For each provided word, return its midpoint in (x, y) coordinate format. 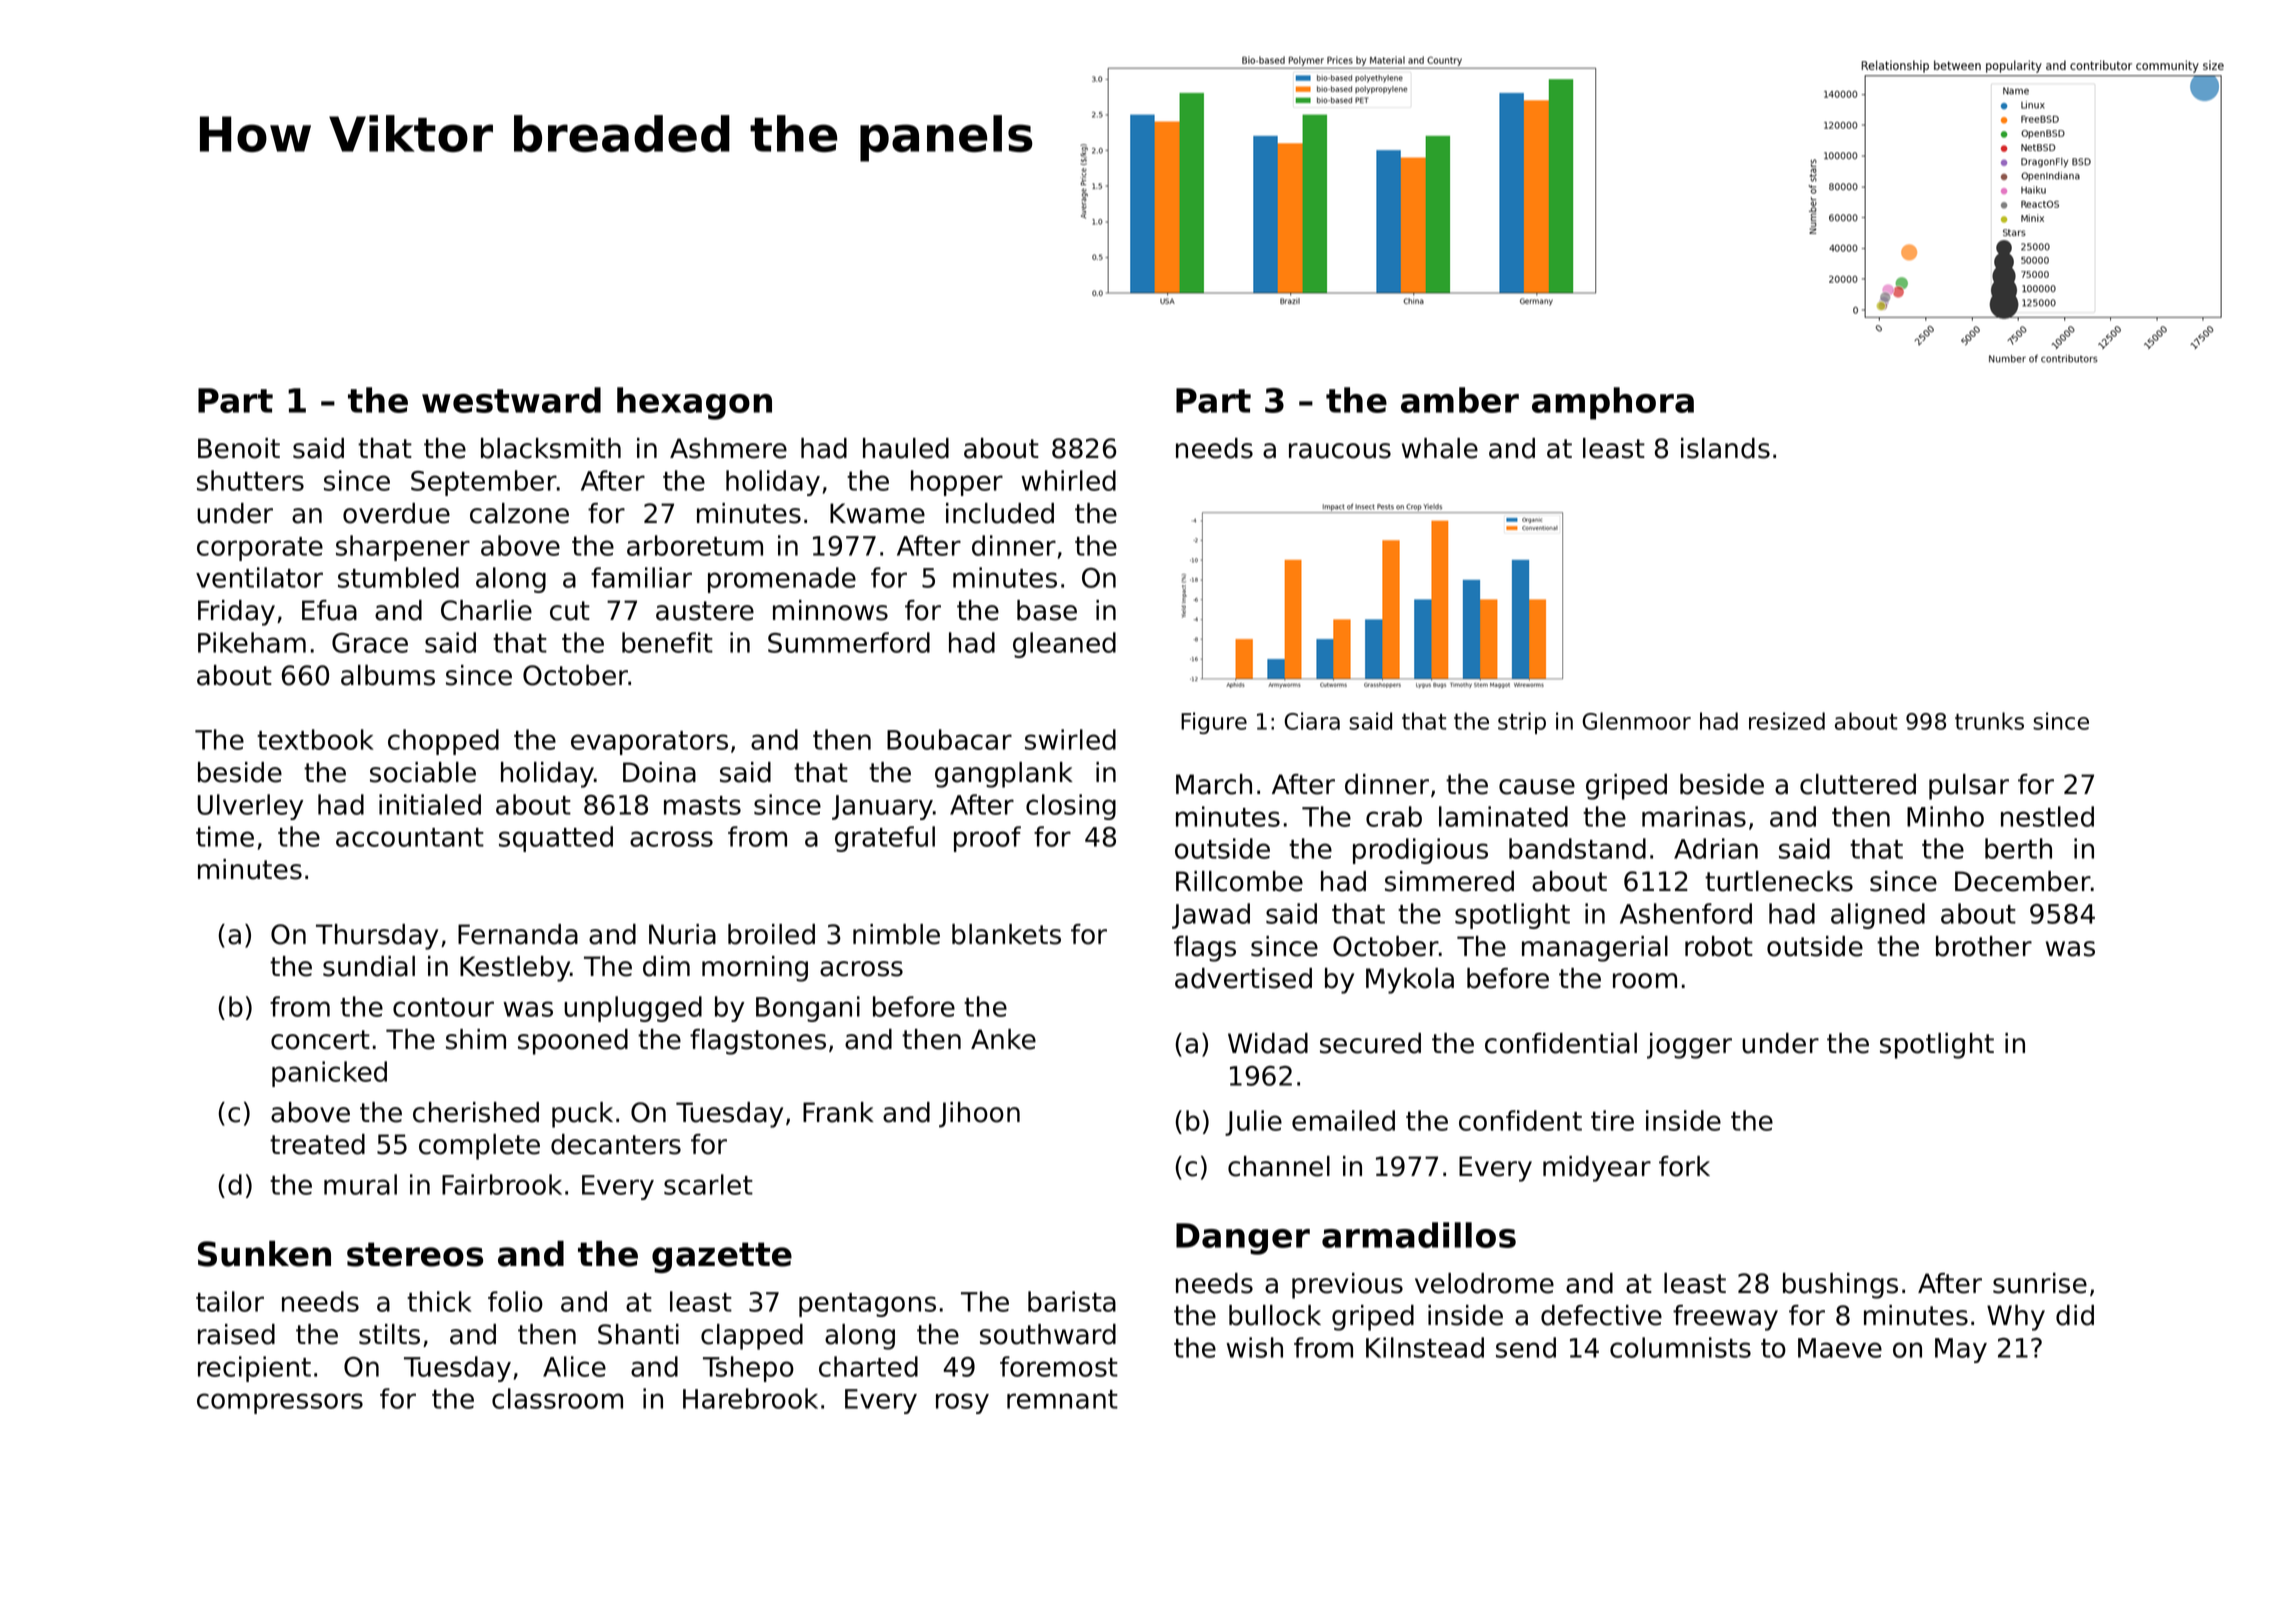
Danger (1243, 1239)
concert (320, 1040)
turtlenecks (1779, 881)
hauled (906, 448)
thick (439, 1301)
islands (1725, 448)
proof (987, 839)
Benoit (239, 448)
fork (1684, 1166)
